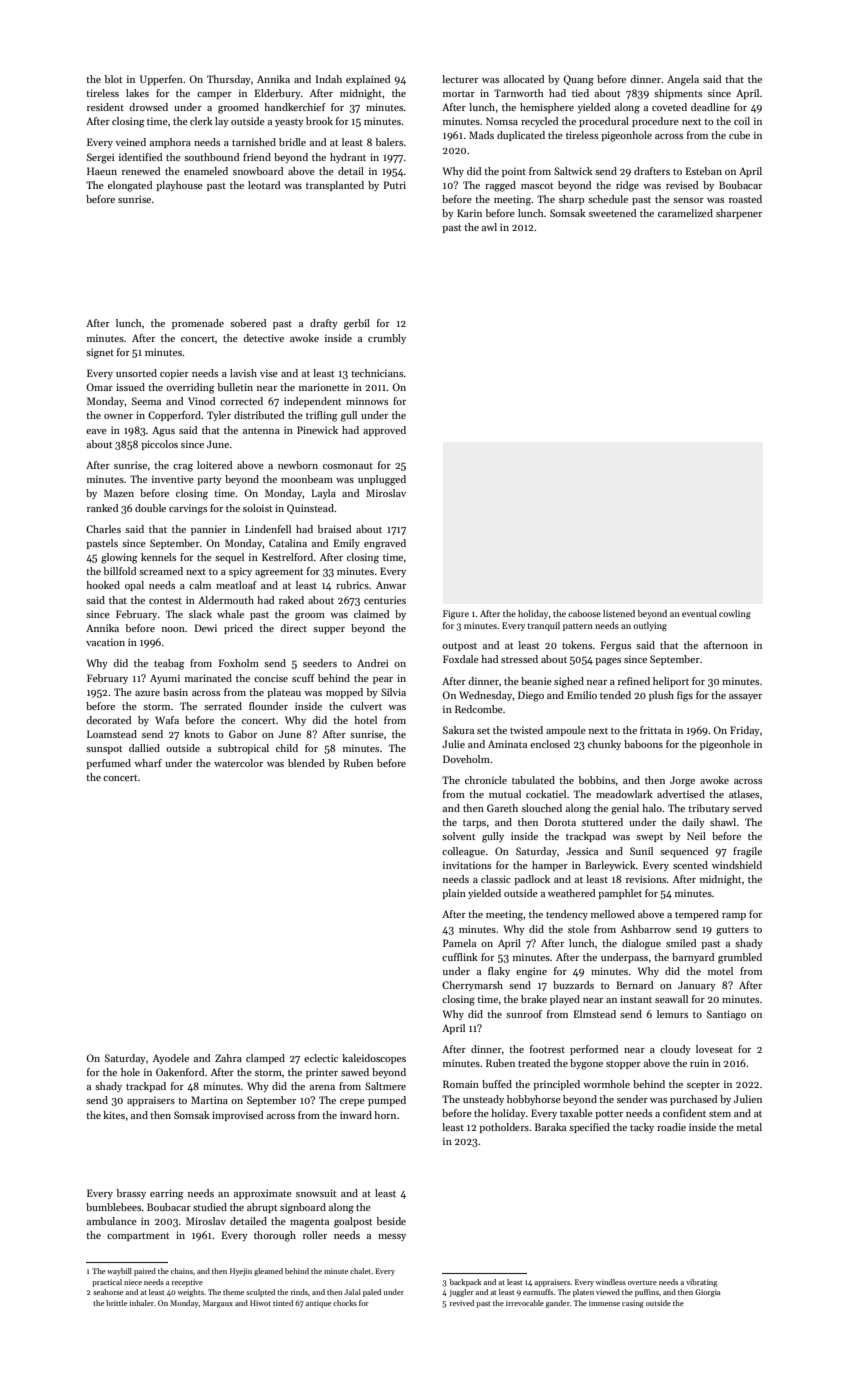  Describe the element at coordinates (105, 107) in the screenshot. I see `resident` at that location.
